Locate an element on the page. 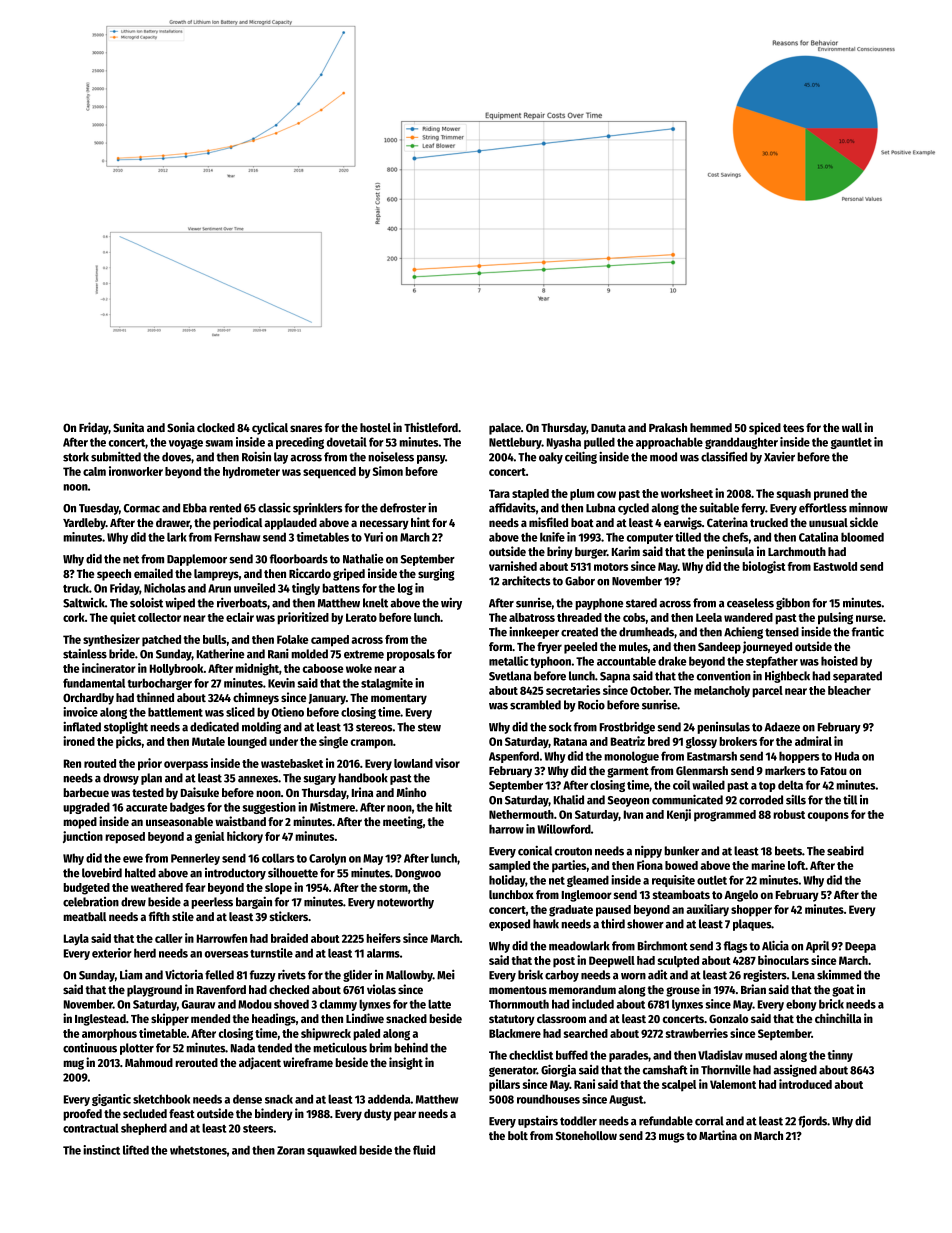  Thornmouth is located at coordinates (519, 1004).
